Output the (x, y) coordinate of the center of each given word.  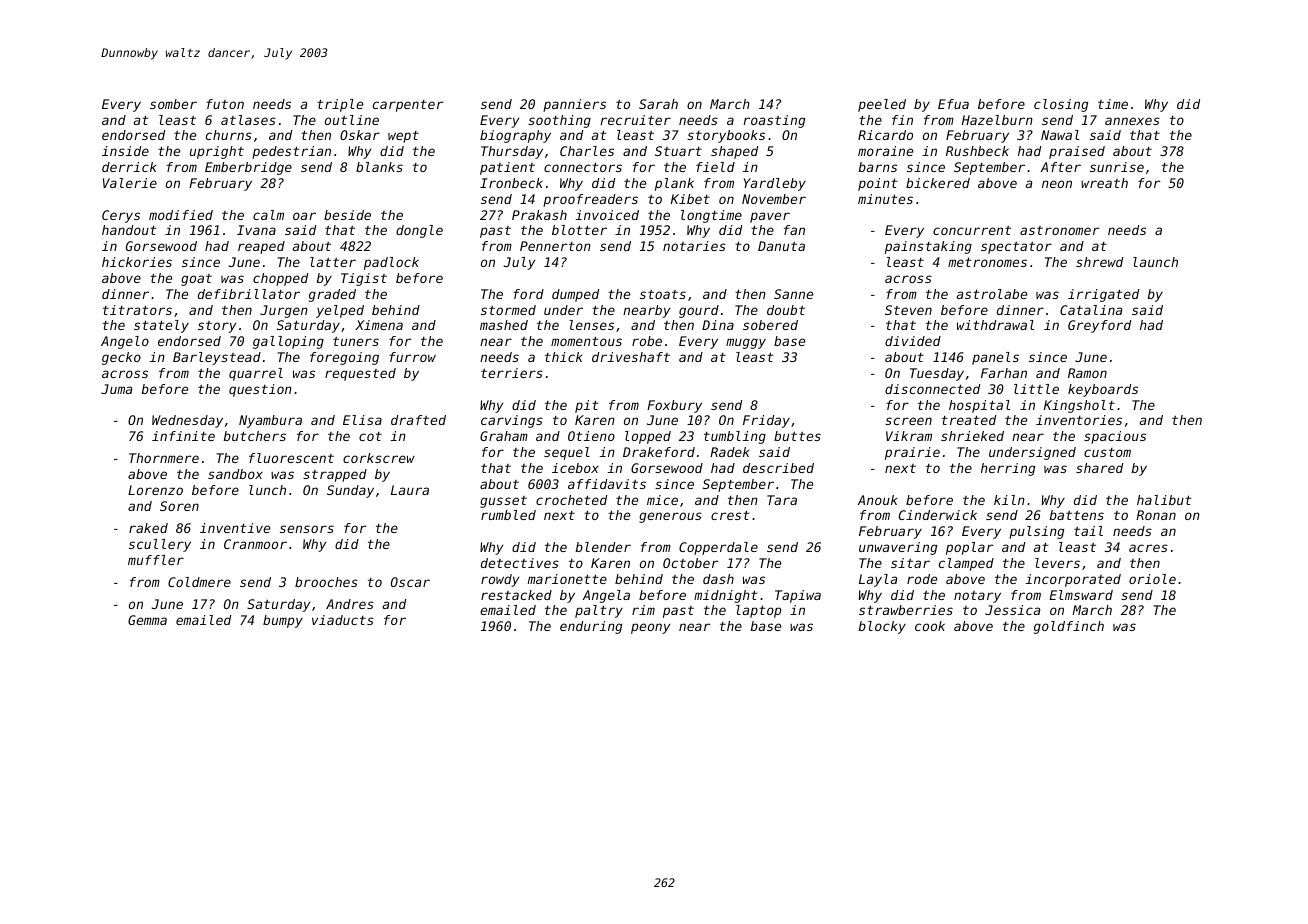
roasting (774, 121)
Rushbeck (977, 151)
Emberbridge (248, 168)
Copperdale (718, 548)
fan (794, 230)
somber (173, 104)
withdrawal (995, 325)
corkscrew (379, 458)
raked (148, 528)
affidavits (607, 484)
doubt (786, 310)
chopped (280, 279)
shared (1099, 468)
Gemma (147, 620)
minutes (885, 199)
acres (1148, 548)
